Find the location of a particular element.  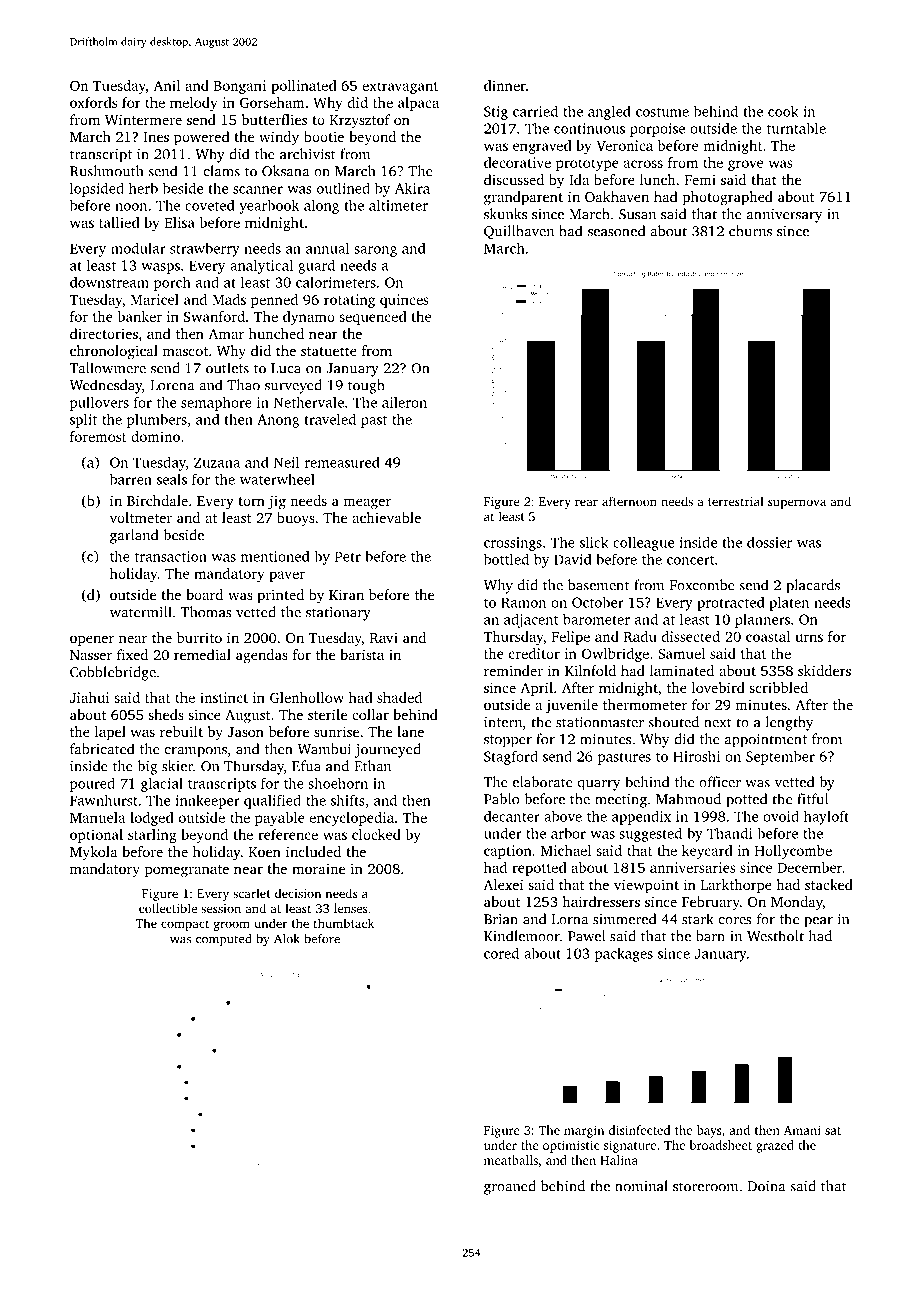

Alok is located at coordinates (287, 938).
